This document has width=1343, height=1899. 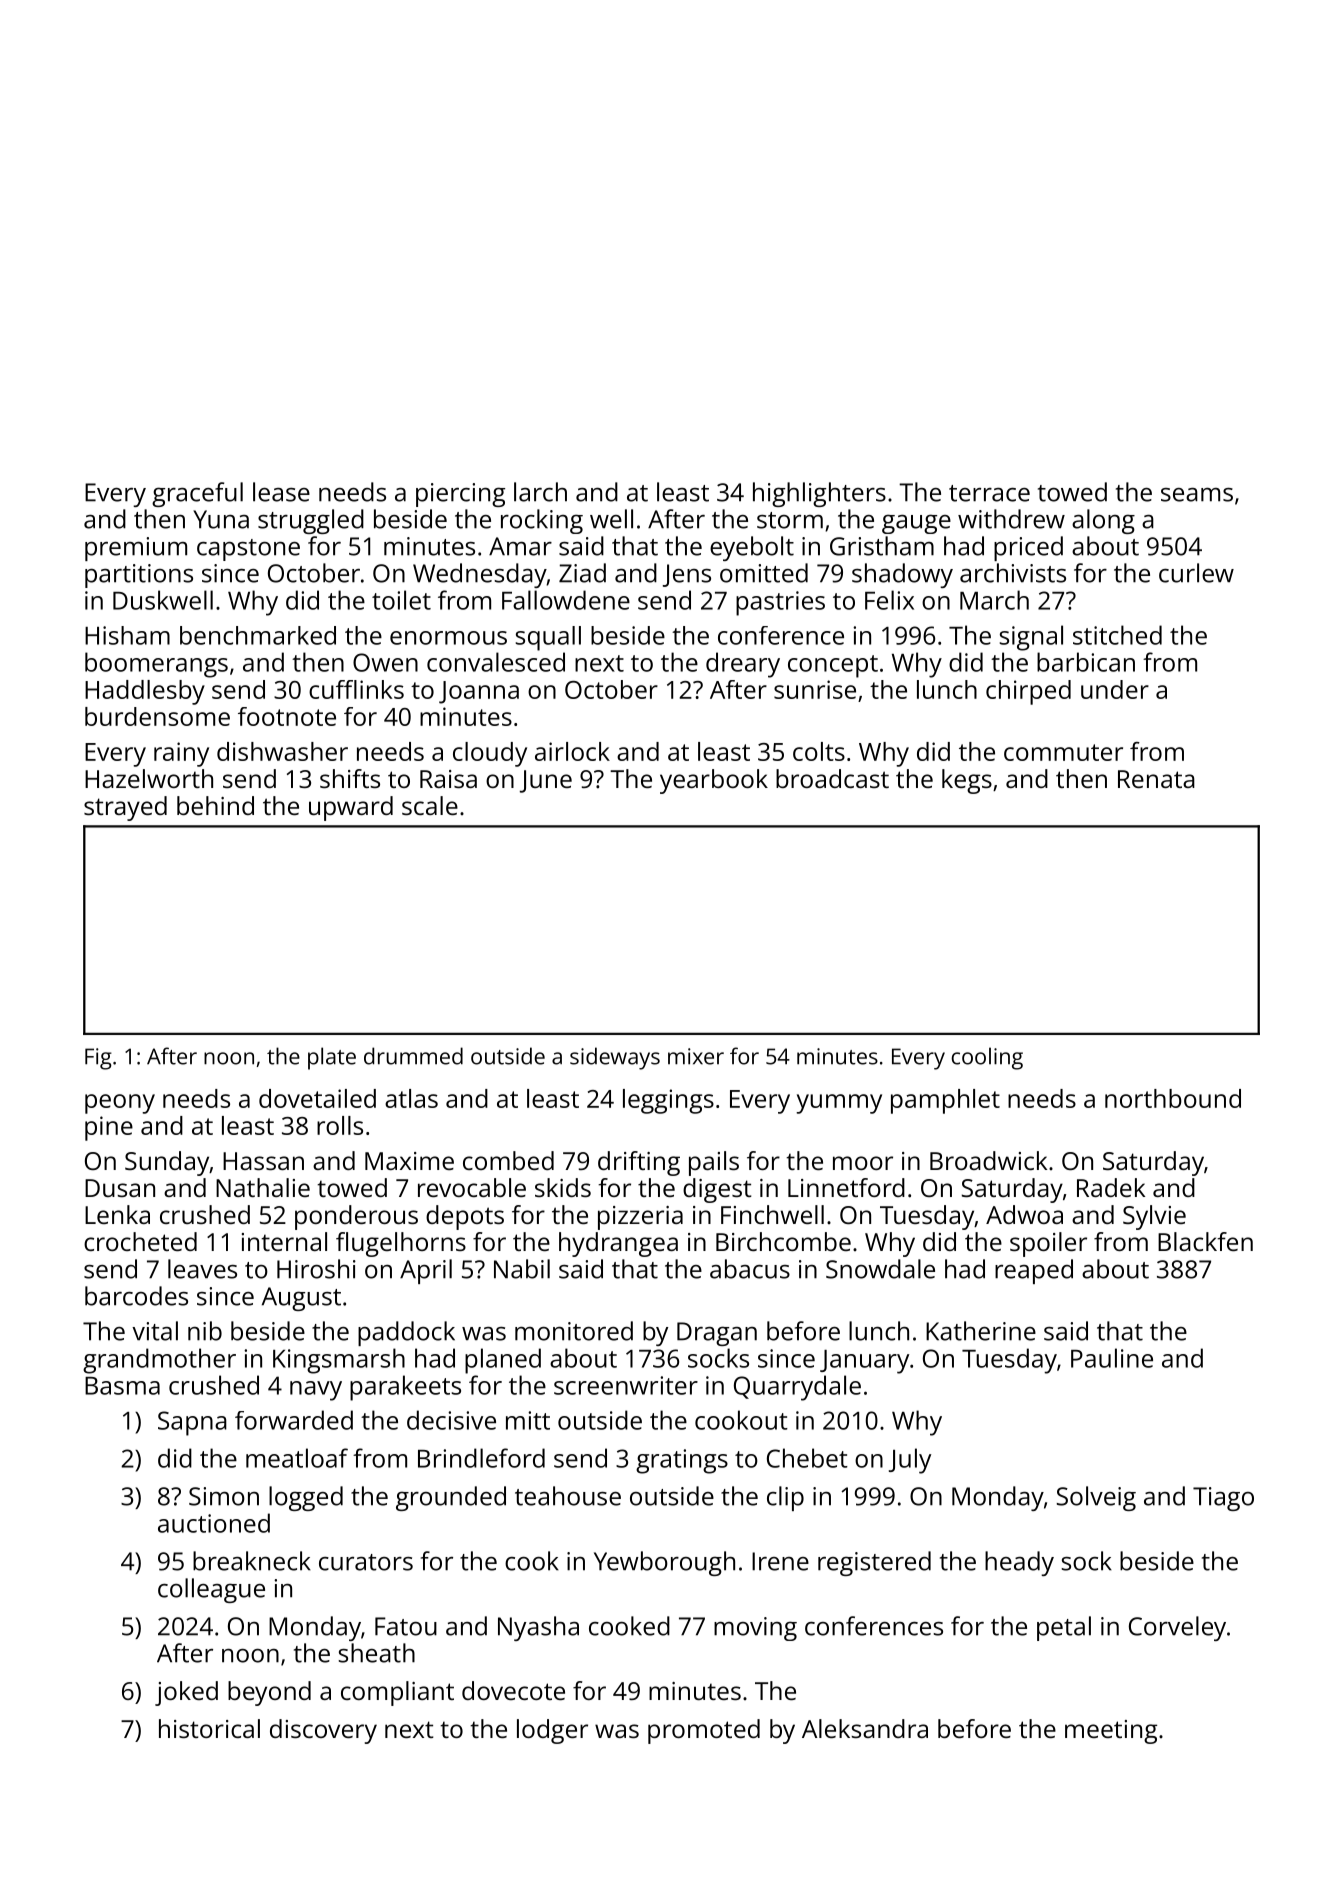 I want to click on drummed, so click(x=413, y=1056).
